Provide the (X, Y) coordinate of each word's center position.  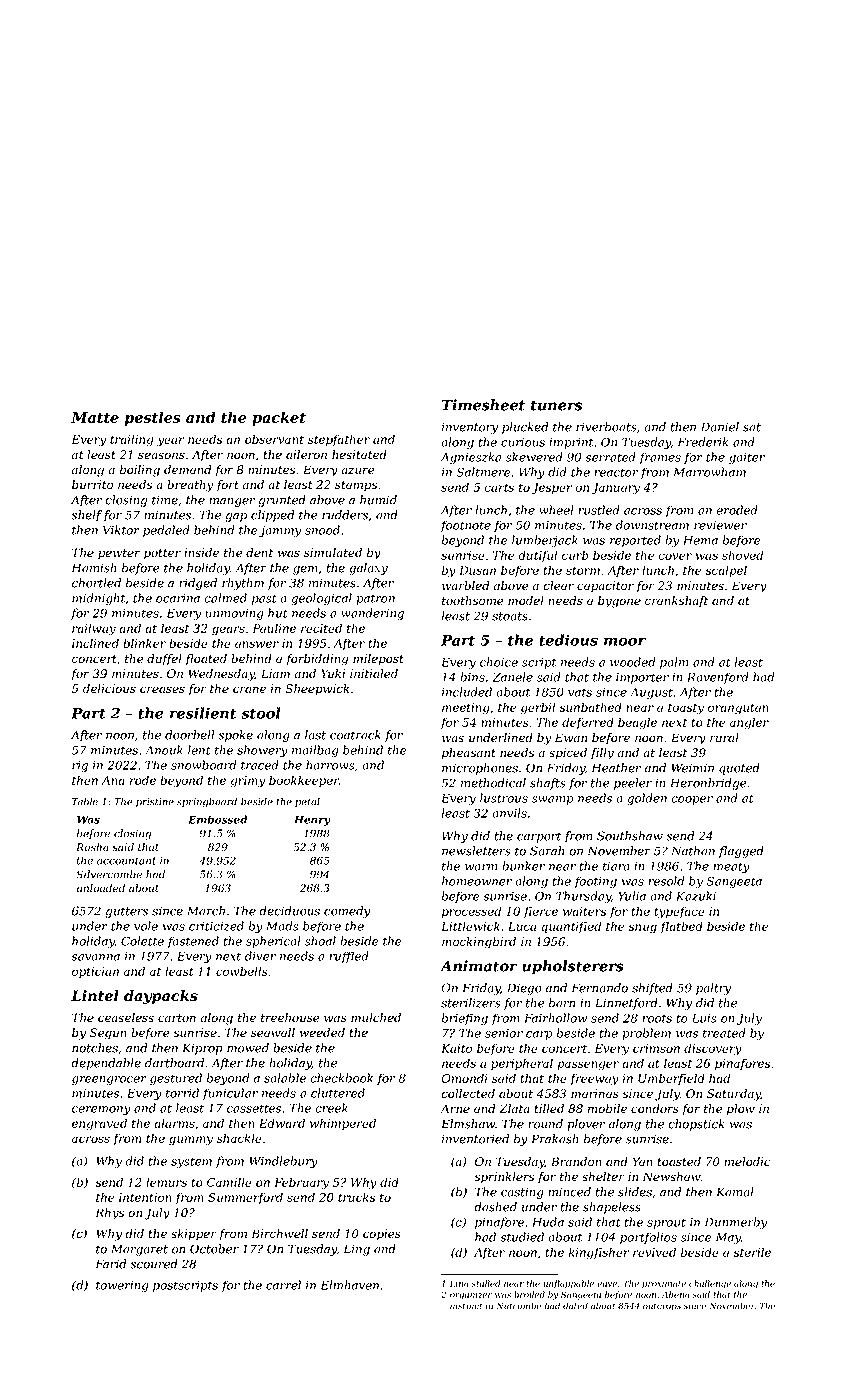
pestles (153, 418)
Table (85, 801)
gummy (191, 1141)
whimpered (343, 1124)
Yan (643, 1162)
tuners (556, 405)
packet (279, 418)
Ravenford (718, 678)
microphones (480, 769)
